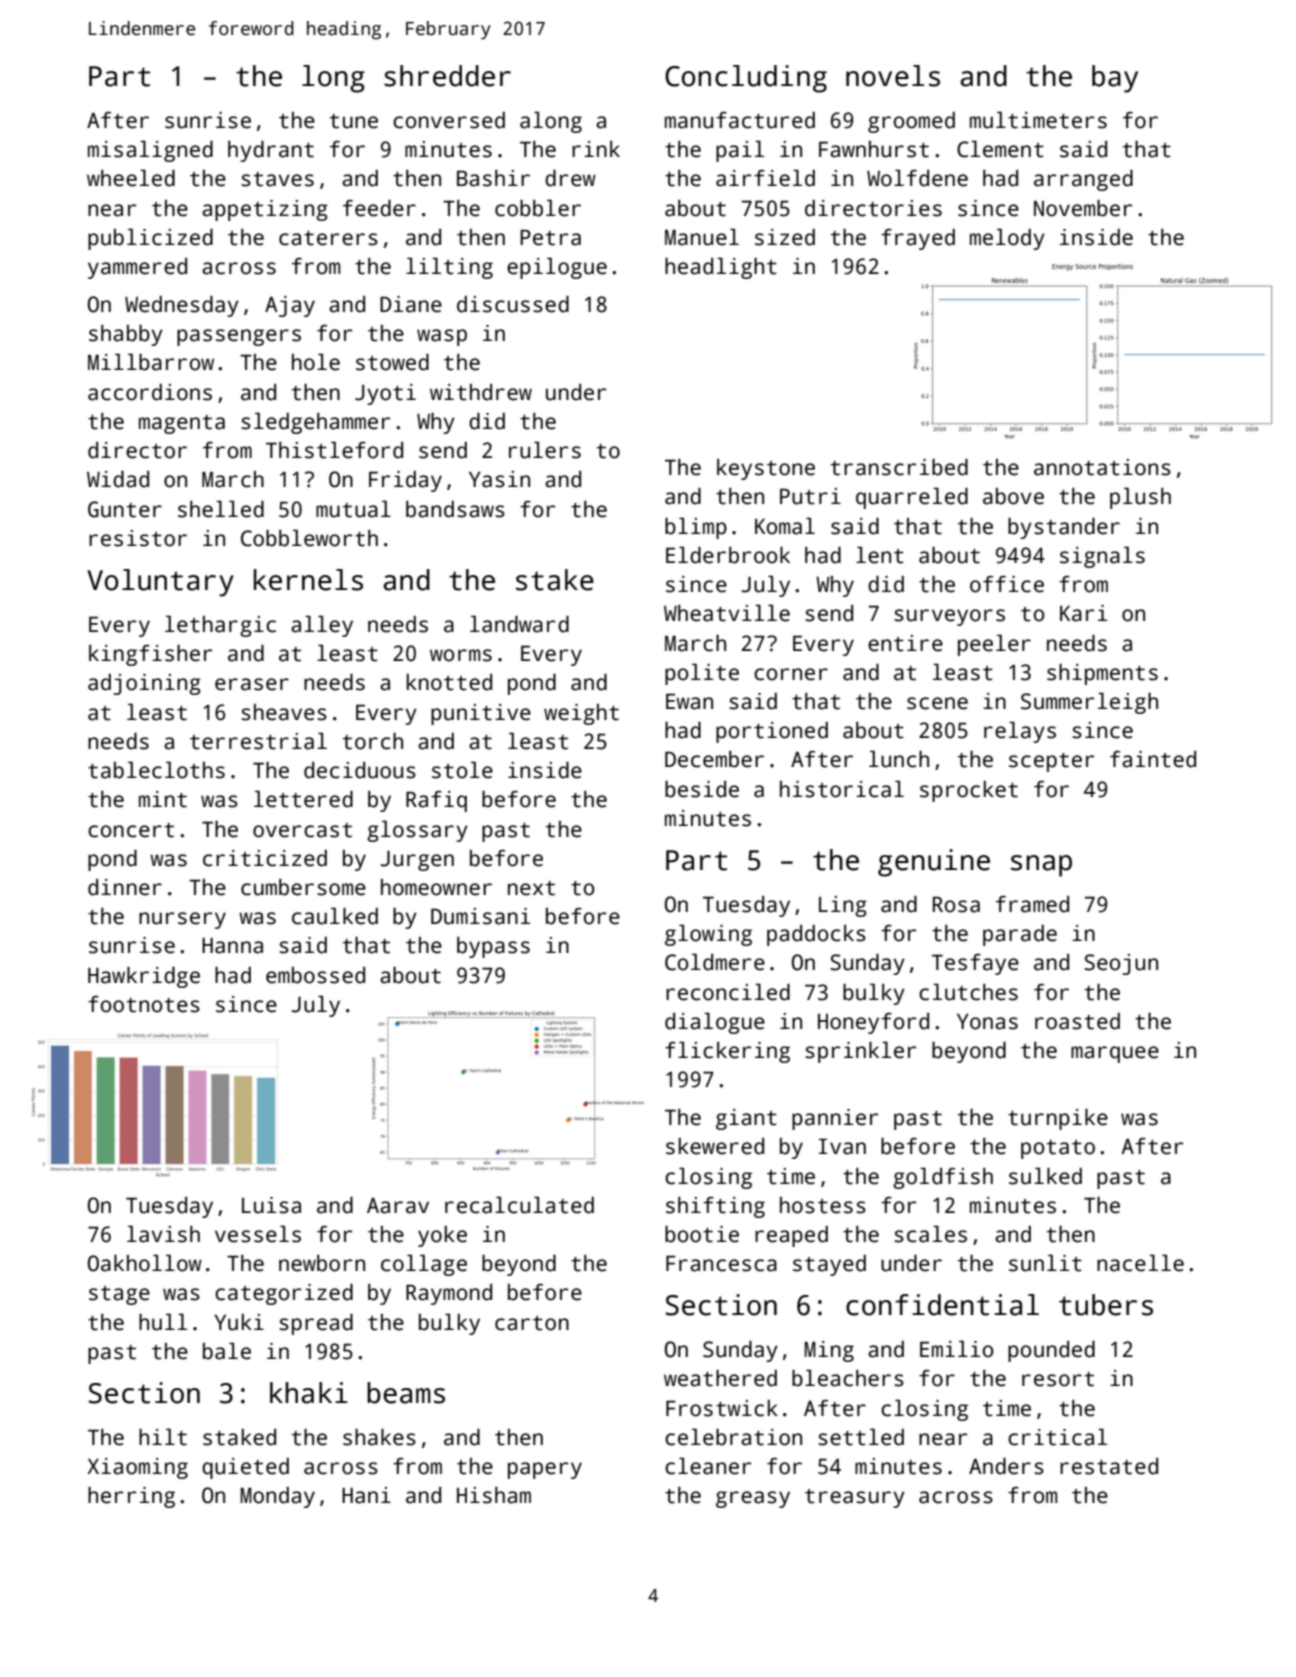 Image resolution: width=1296 pixels, height=1677 pixels. What do you see at coordinates (163, 1322) in the page?
I see `hull` at bounding box center [163, 1322].
